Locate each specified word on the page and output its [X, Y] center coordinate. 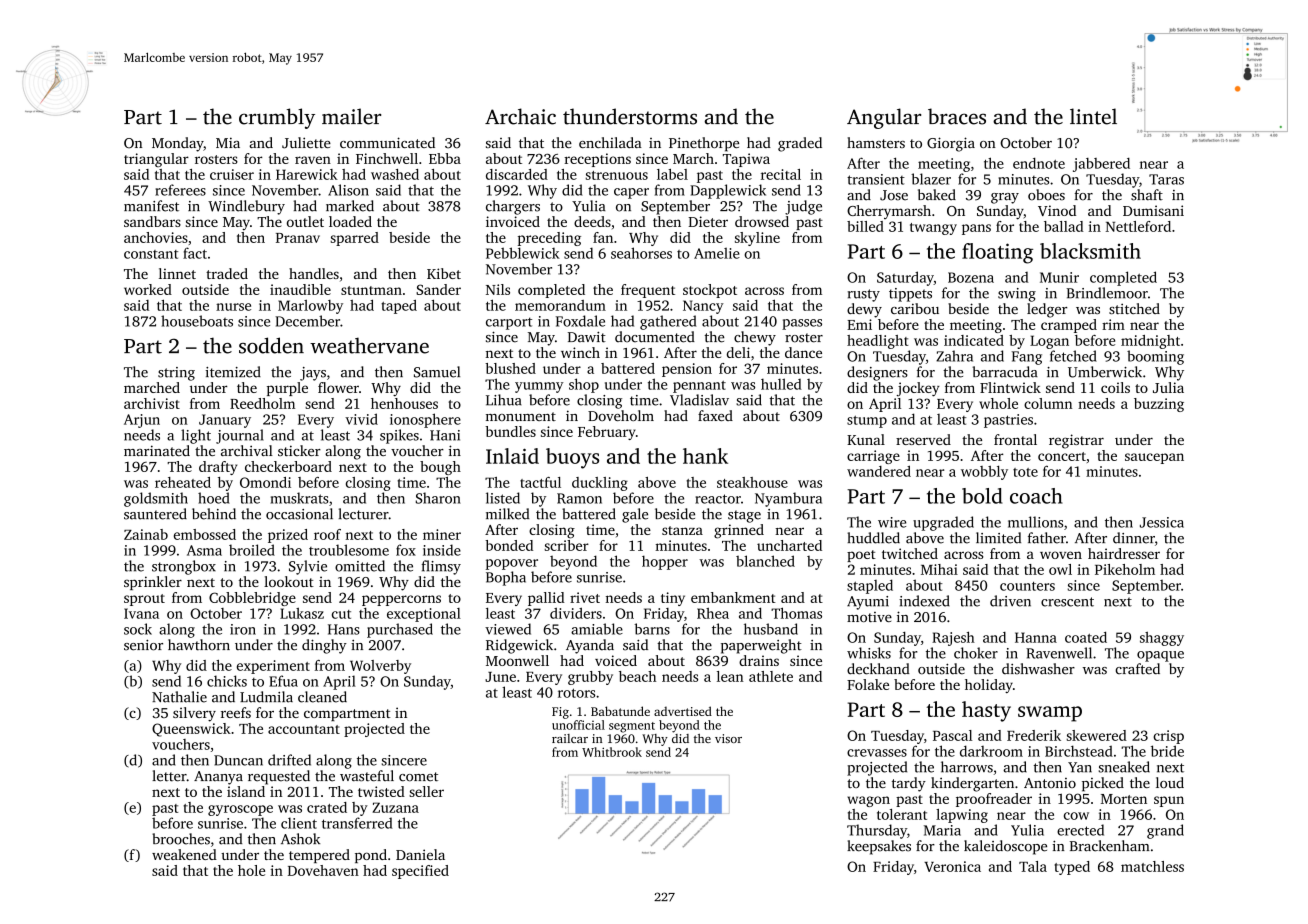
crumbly [277, 118]
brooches [181, 839]
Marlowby [310, 307]
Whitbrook [612, 752]
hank [705, 456]
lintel [1093, 116]
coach [1036, 496]
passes [802, 324]
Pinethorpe [704, 144]
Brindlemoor [1107, 293]
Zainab [146, 534]
